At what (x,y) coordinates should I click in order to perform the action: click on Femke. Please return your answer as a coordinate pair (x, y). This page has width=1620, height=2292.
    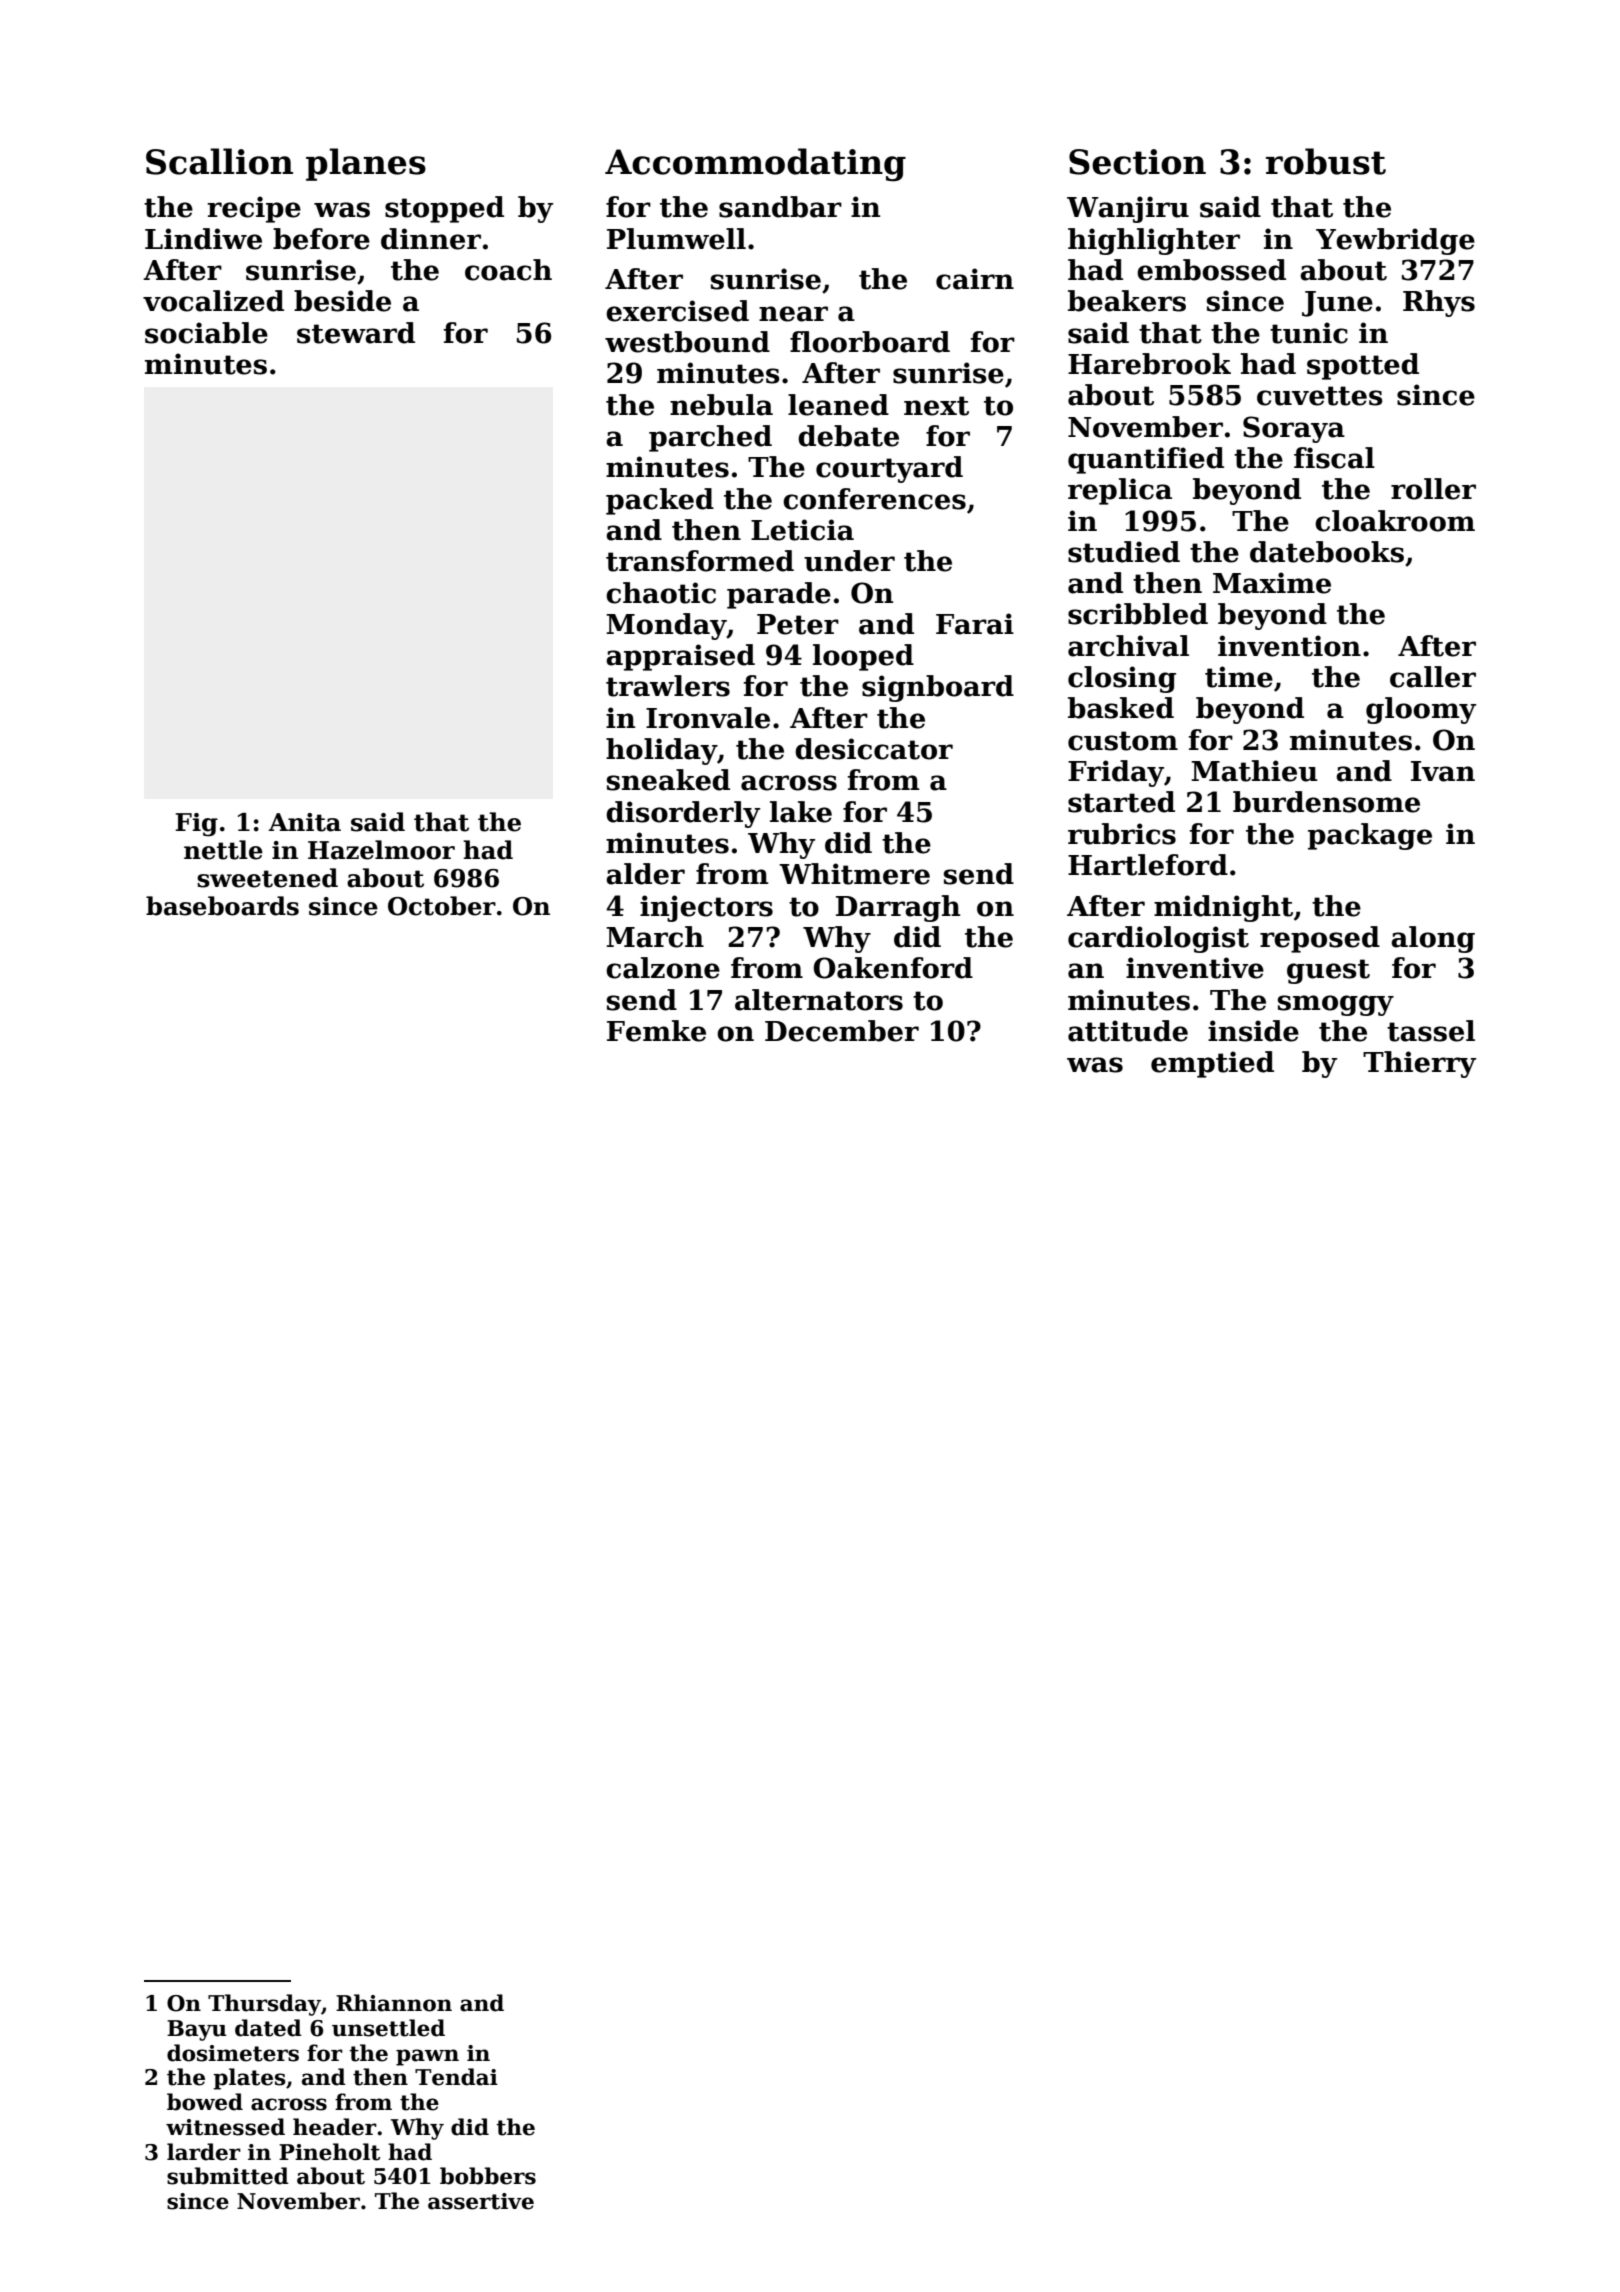
    Looking at the image, I should click on (656, 1031).
